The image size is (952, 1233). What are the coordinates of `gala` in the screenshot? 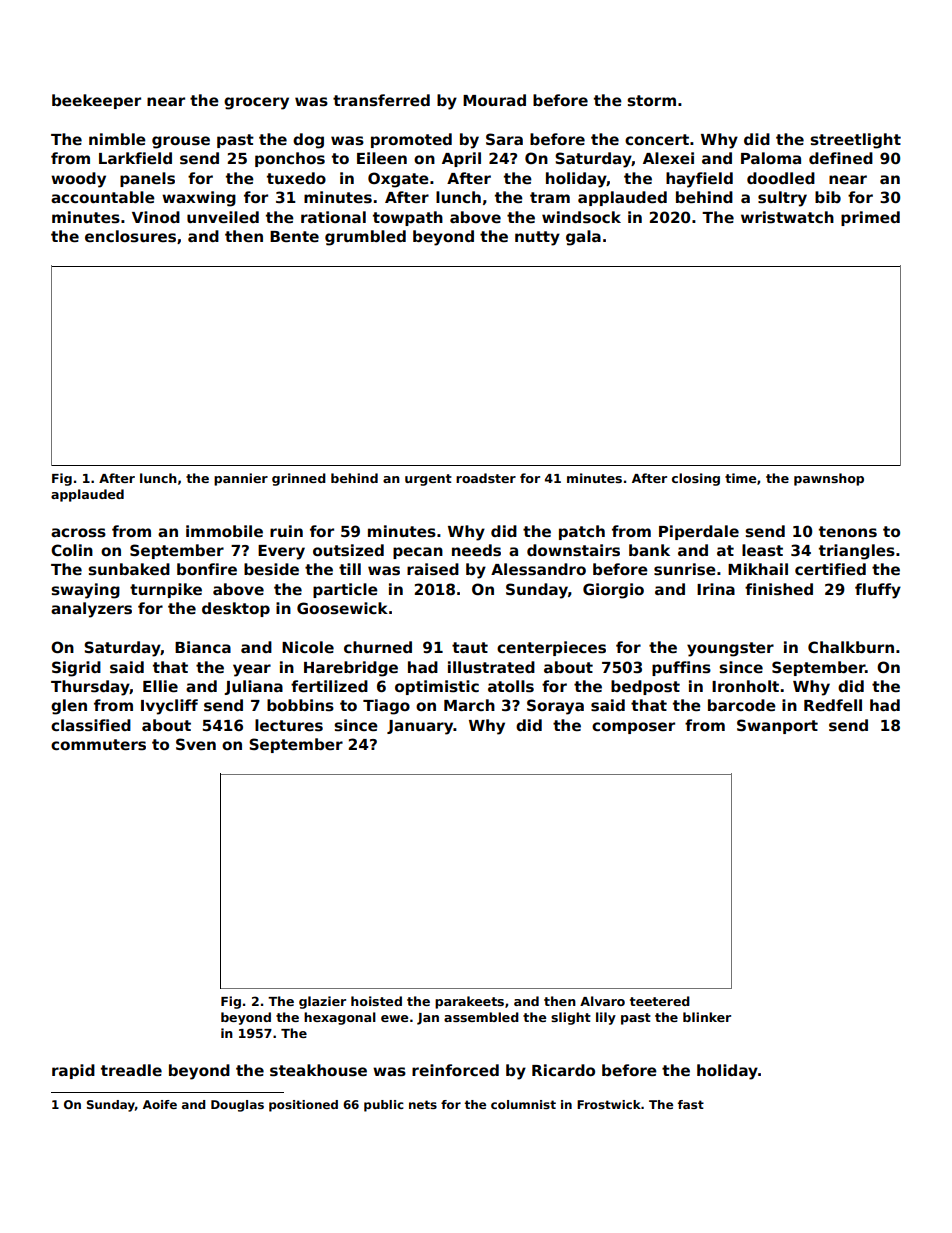 It's located at (583, 238).
